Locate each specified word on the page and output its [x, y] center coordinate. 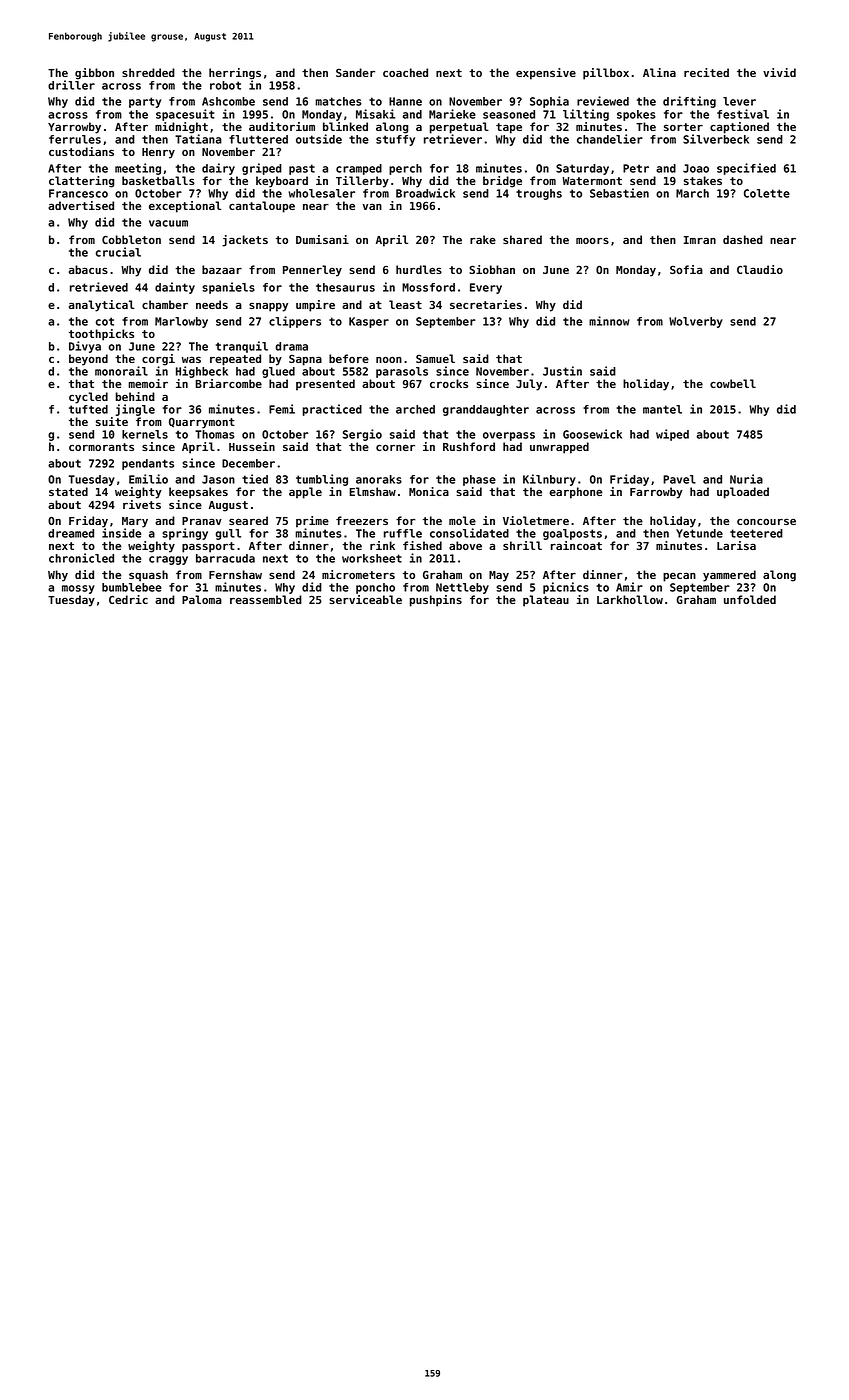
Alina [659, 72]
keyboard [282, 182]
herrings [235, 74]
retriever [453, 139]
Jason [218, 479]
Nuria [746, 479]
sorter [683, 127]
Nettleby [462, 588]
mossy [78, 589]
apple [305, 493]
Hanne [405, 101]
